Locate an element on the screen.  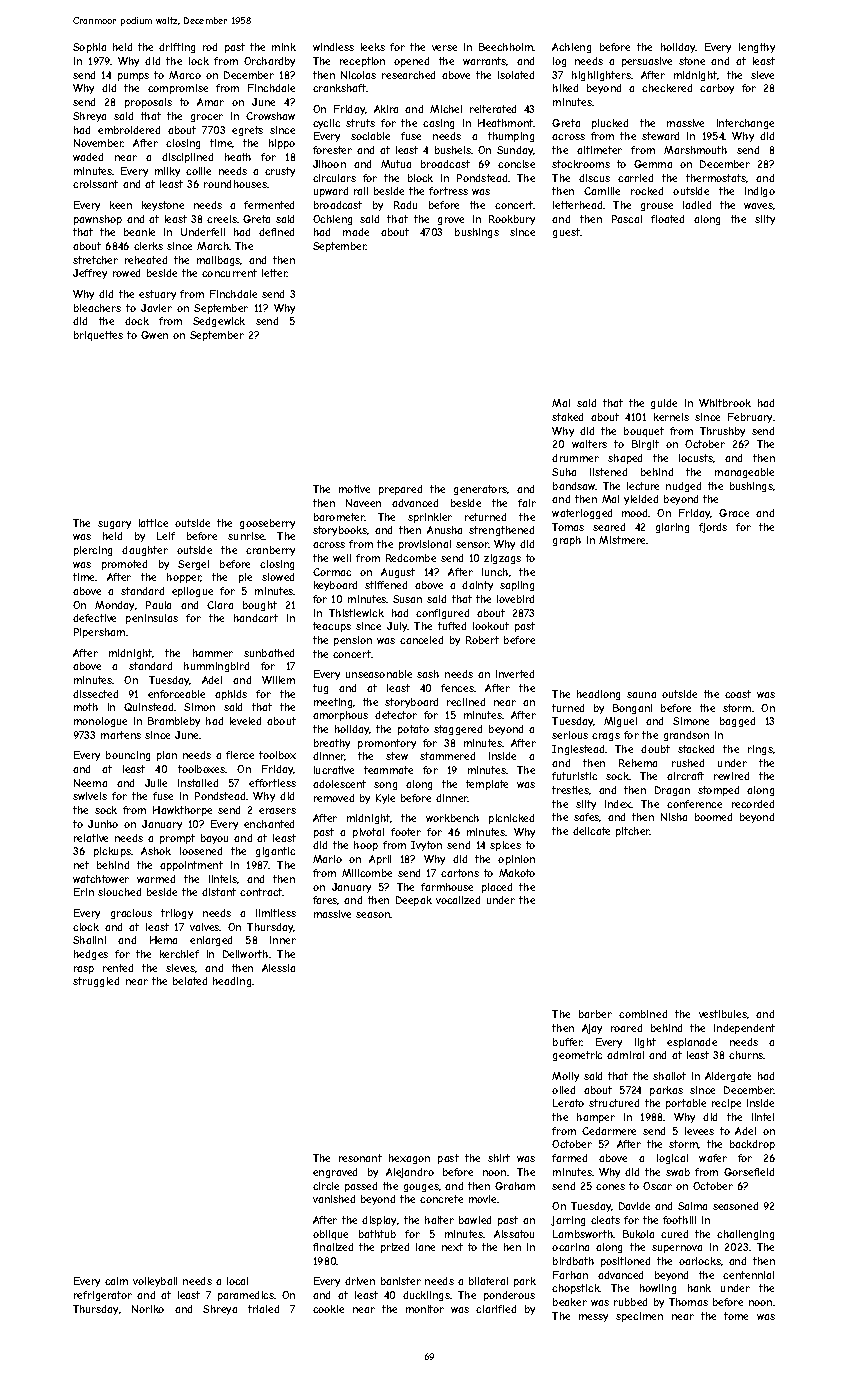
persuasive is located at coordinates (647, 62).
